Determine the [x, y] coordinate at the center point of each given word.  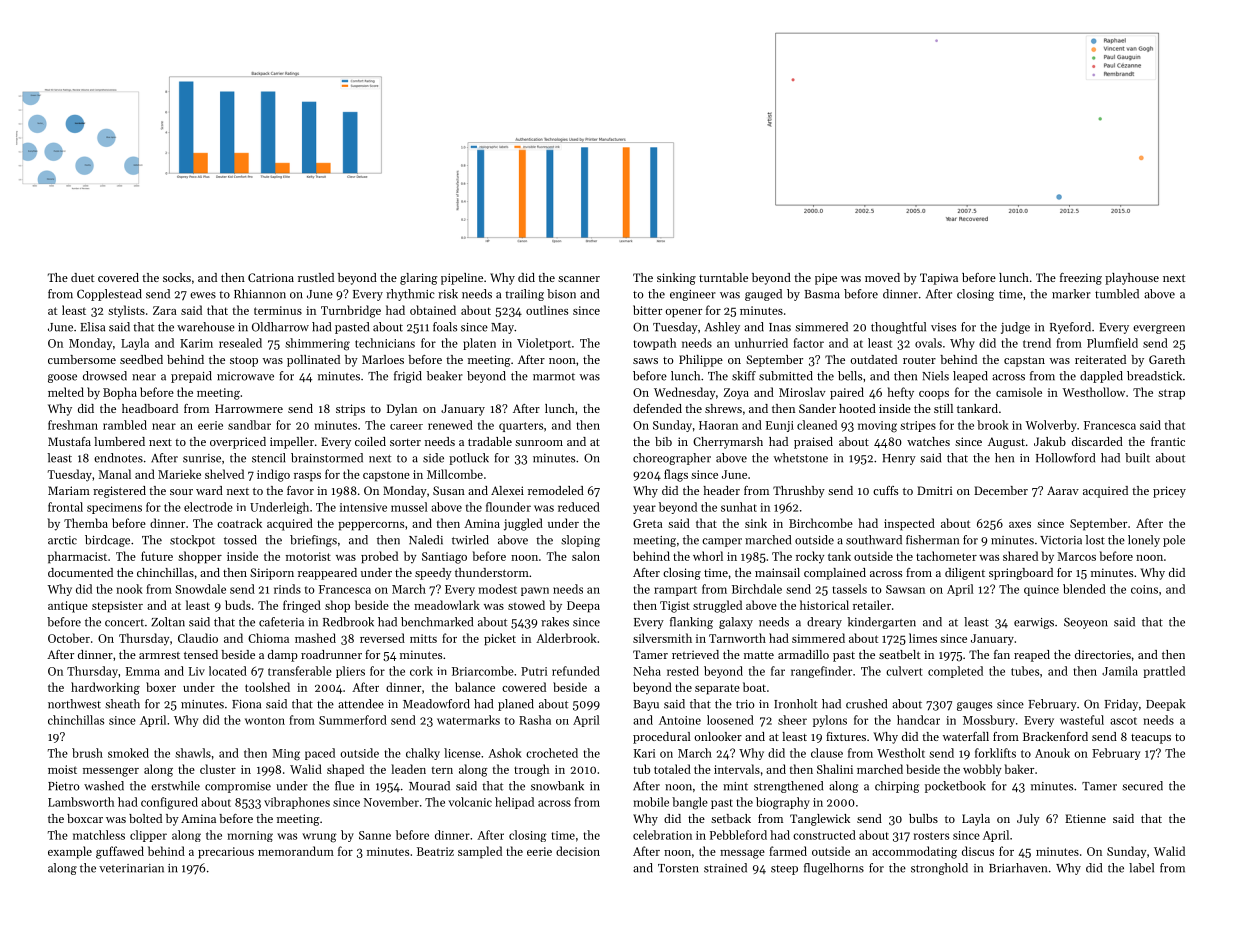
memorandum [296, 851]
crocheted [552, 753]
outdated [873, 359]
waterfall [965, 736]
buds [238, 605]
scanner [579, 279]
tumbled [1117, 294]
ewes [203, 295]
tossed [240, 540]
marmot [554, 377]
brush [87, 753]
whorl [708, 556]
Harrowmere [249, 408]
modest [497, 589]
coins [1144, 589]
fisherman [932, 540]
